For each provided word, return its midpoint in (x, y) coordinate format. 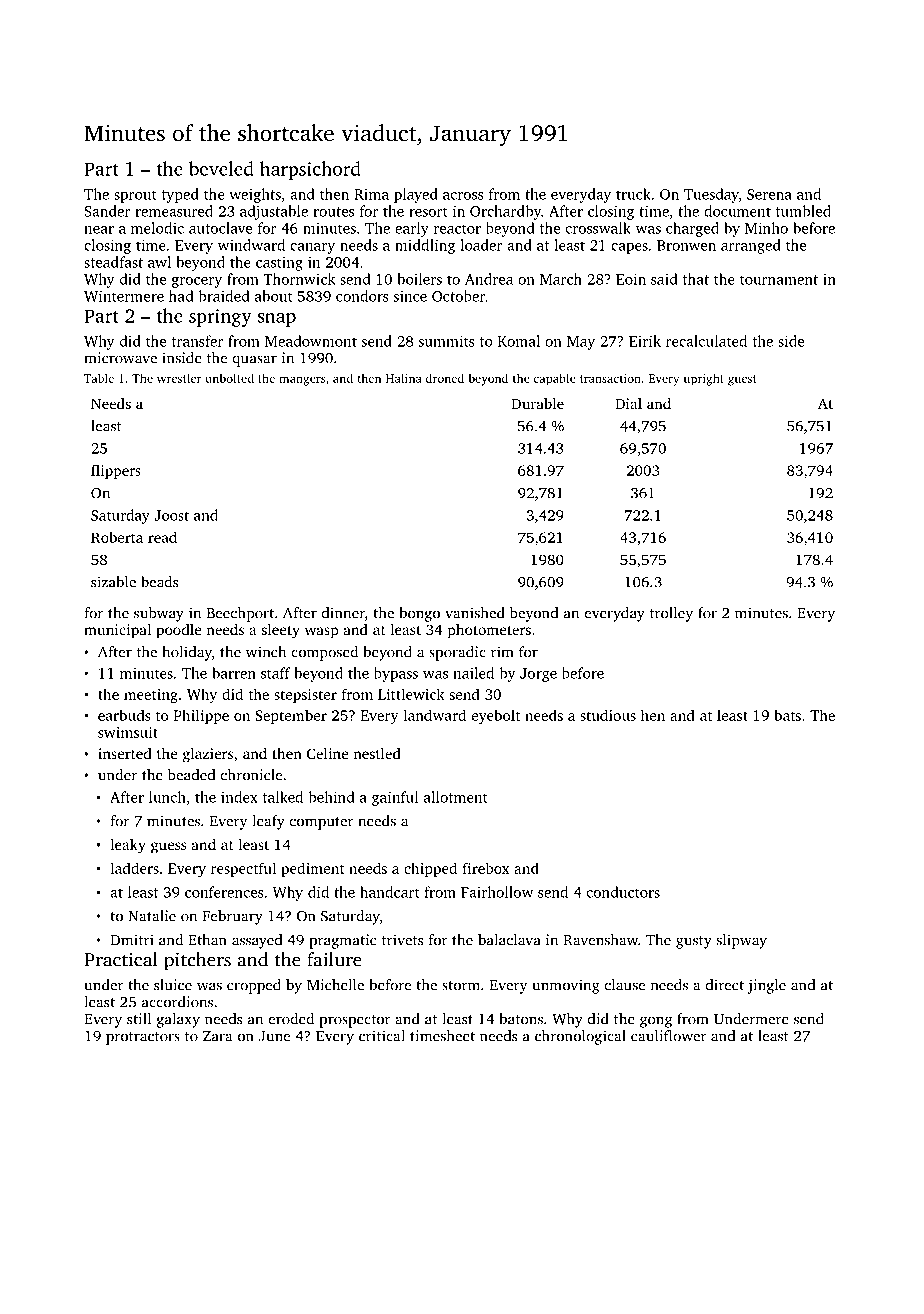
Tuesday (711, 195)
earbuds (124, 715)
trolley (671, 614)
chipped (430, 869)
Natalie (152, 916)
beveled (221, 168)
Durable (537, 403)
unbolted (229, 378)
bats (787, 715)
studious (608, 715)
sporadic (457, 653)
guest (742, 380)
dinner (343, 613)
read (162, 537)
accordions (177, 1002)
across (463, 196)
